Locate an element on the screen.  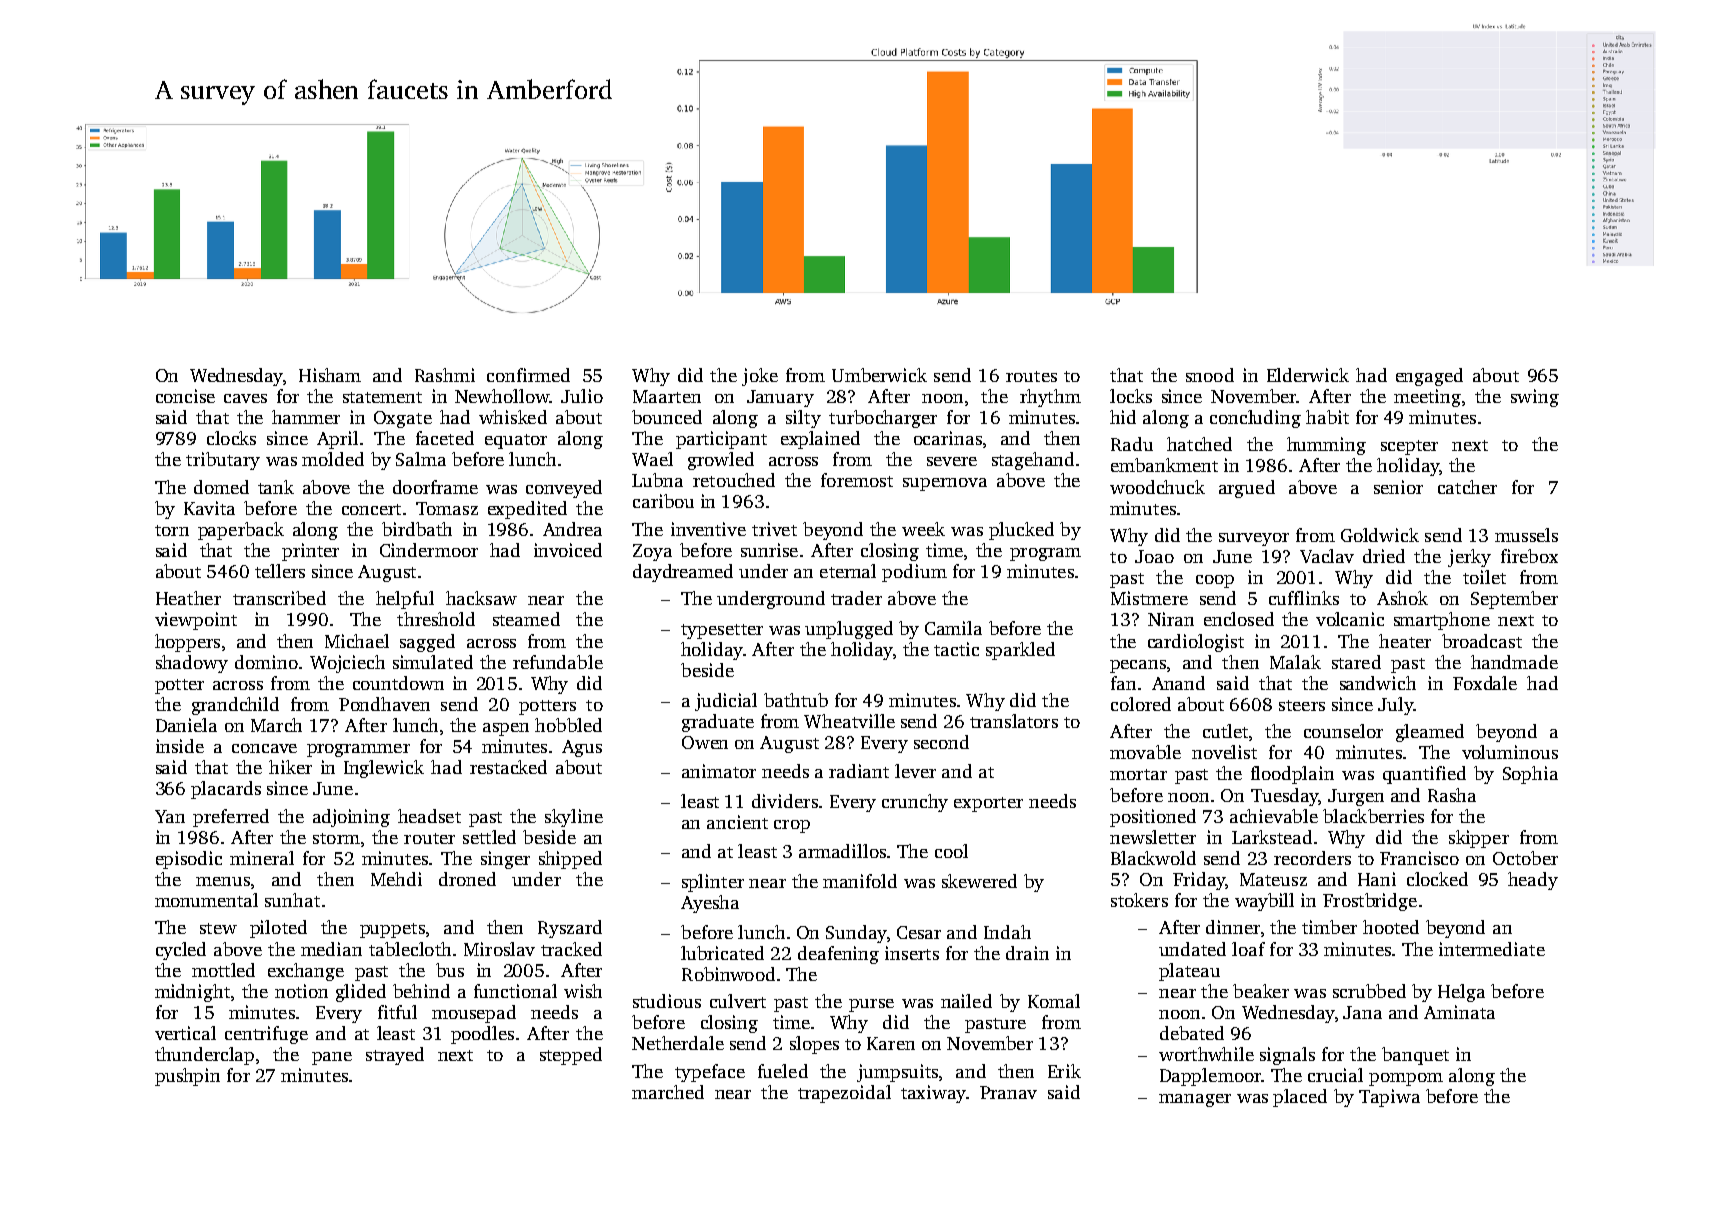
purse is located at coordinates (871, 1005).
